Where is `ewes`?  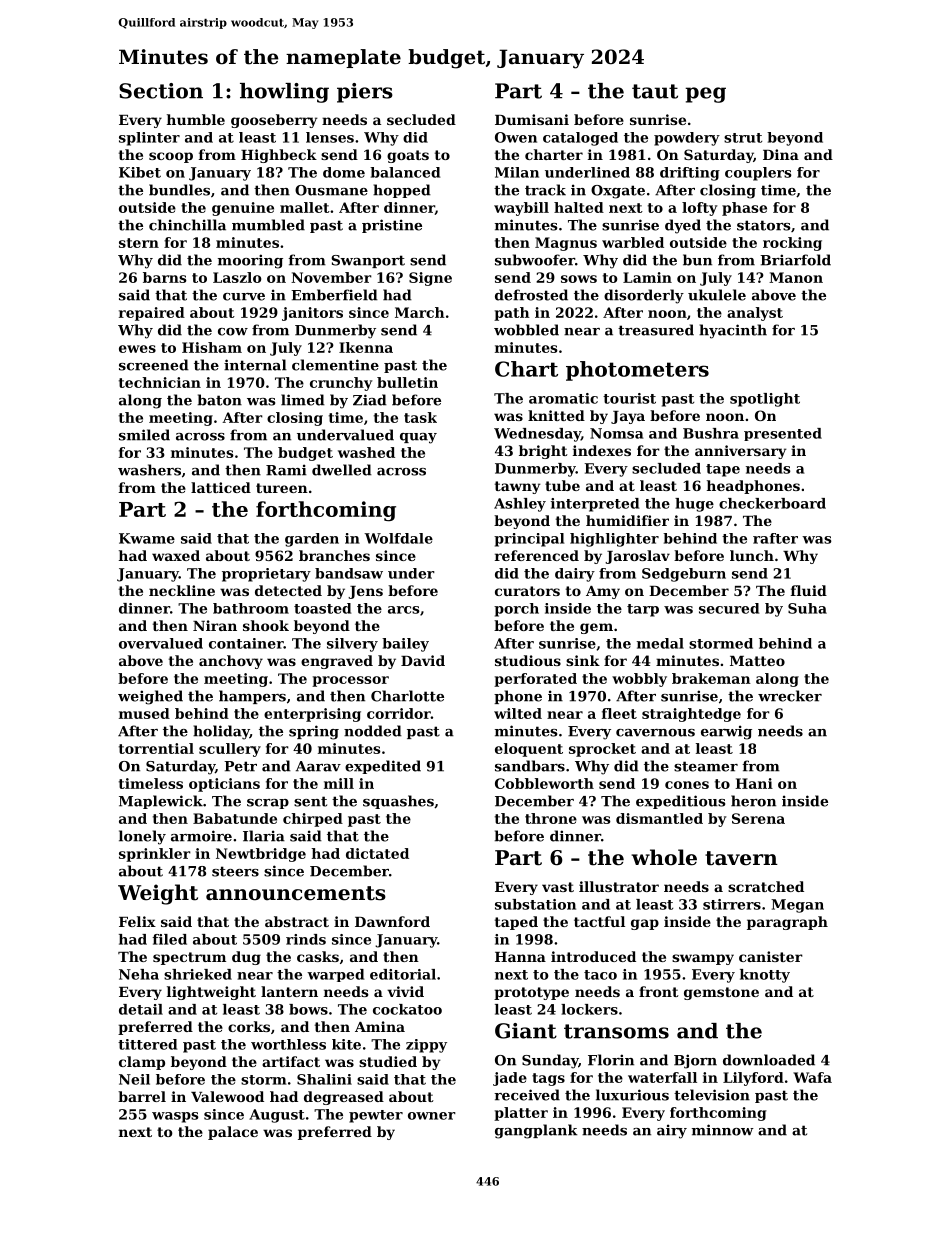 ewes is located at coordinates (137, 349).
